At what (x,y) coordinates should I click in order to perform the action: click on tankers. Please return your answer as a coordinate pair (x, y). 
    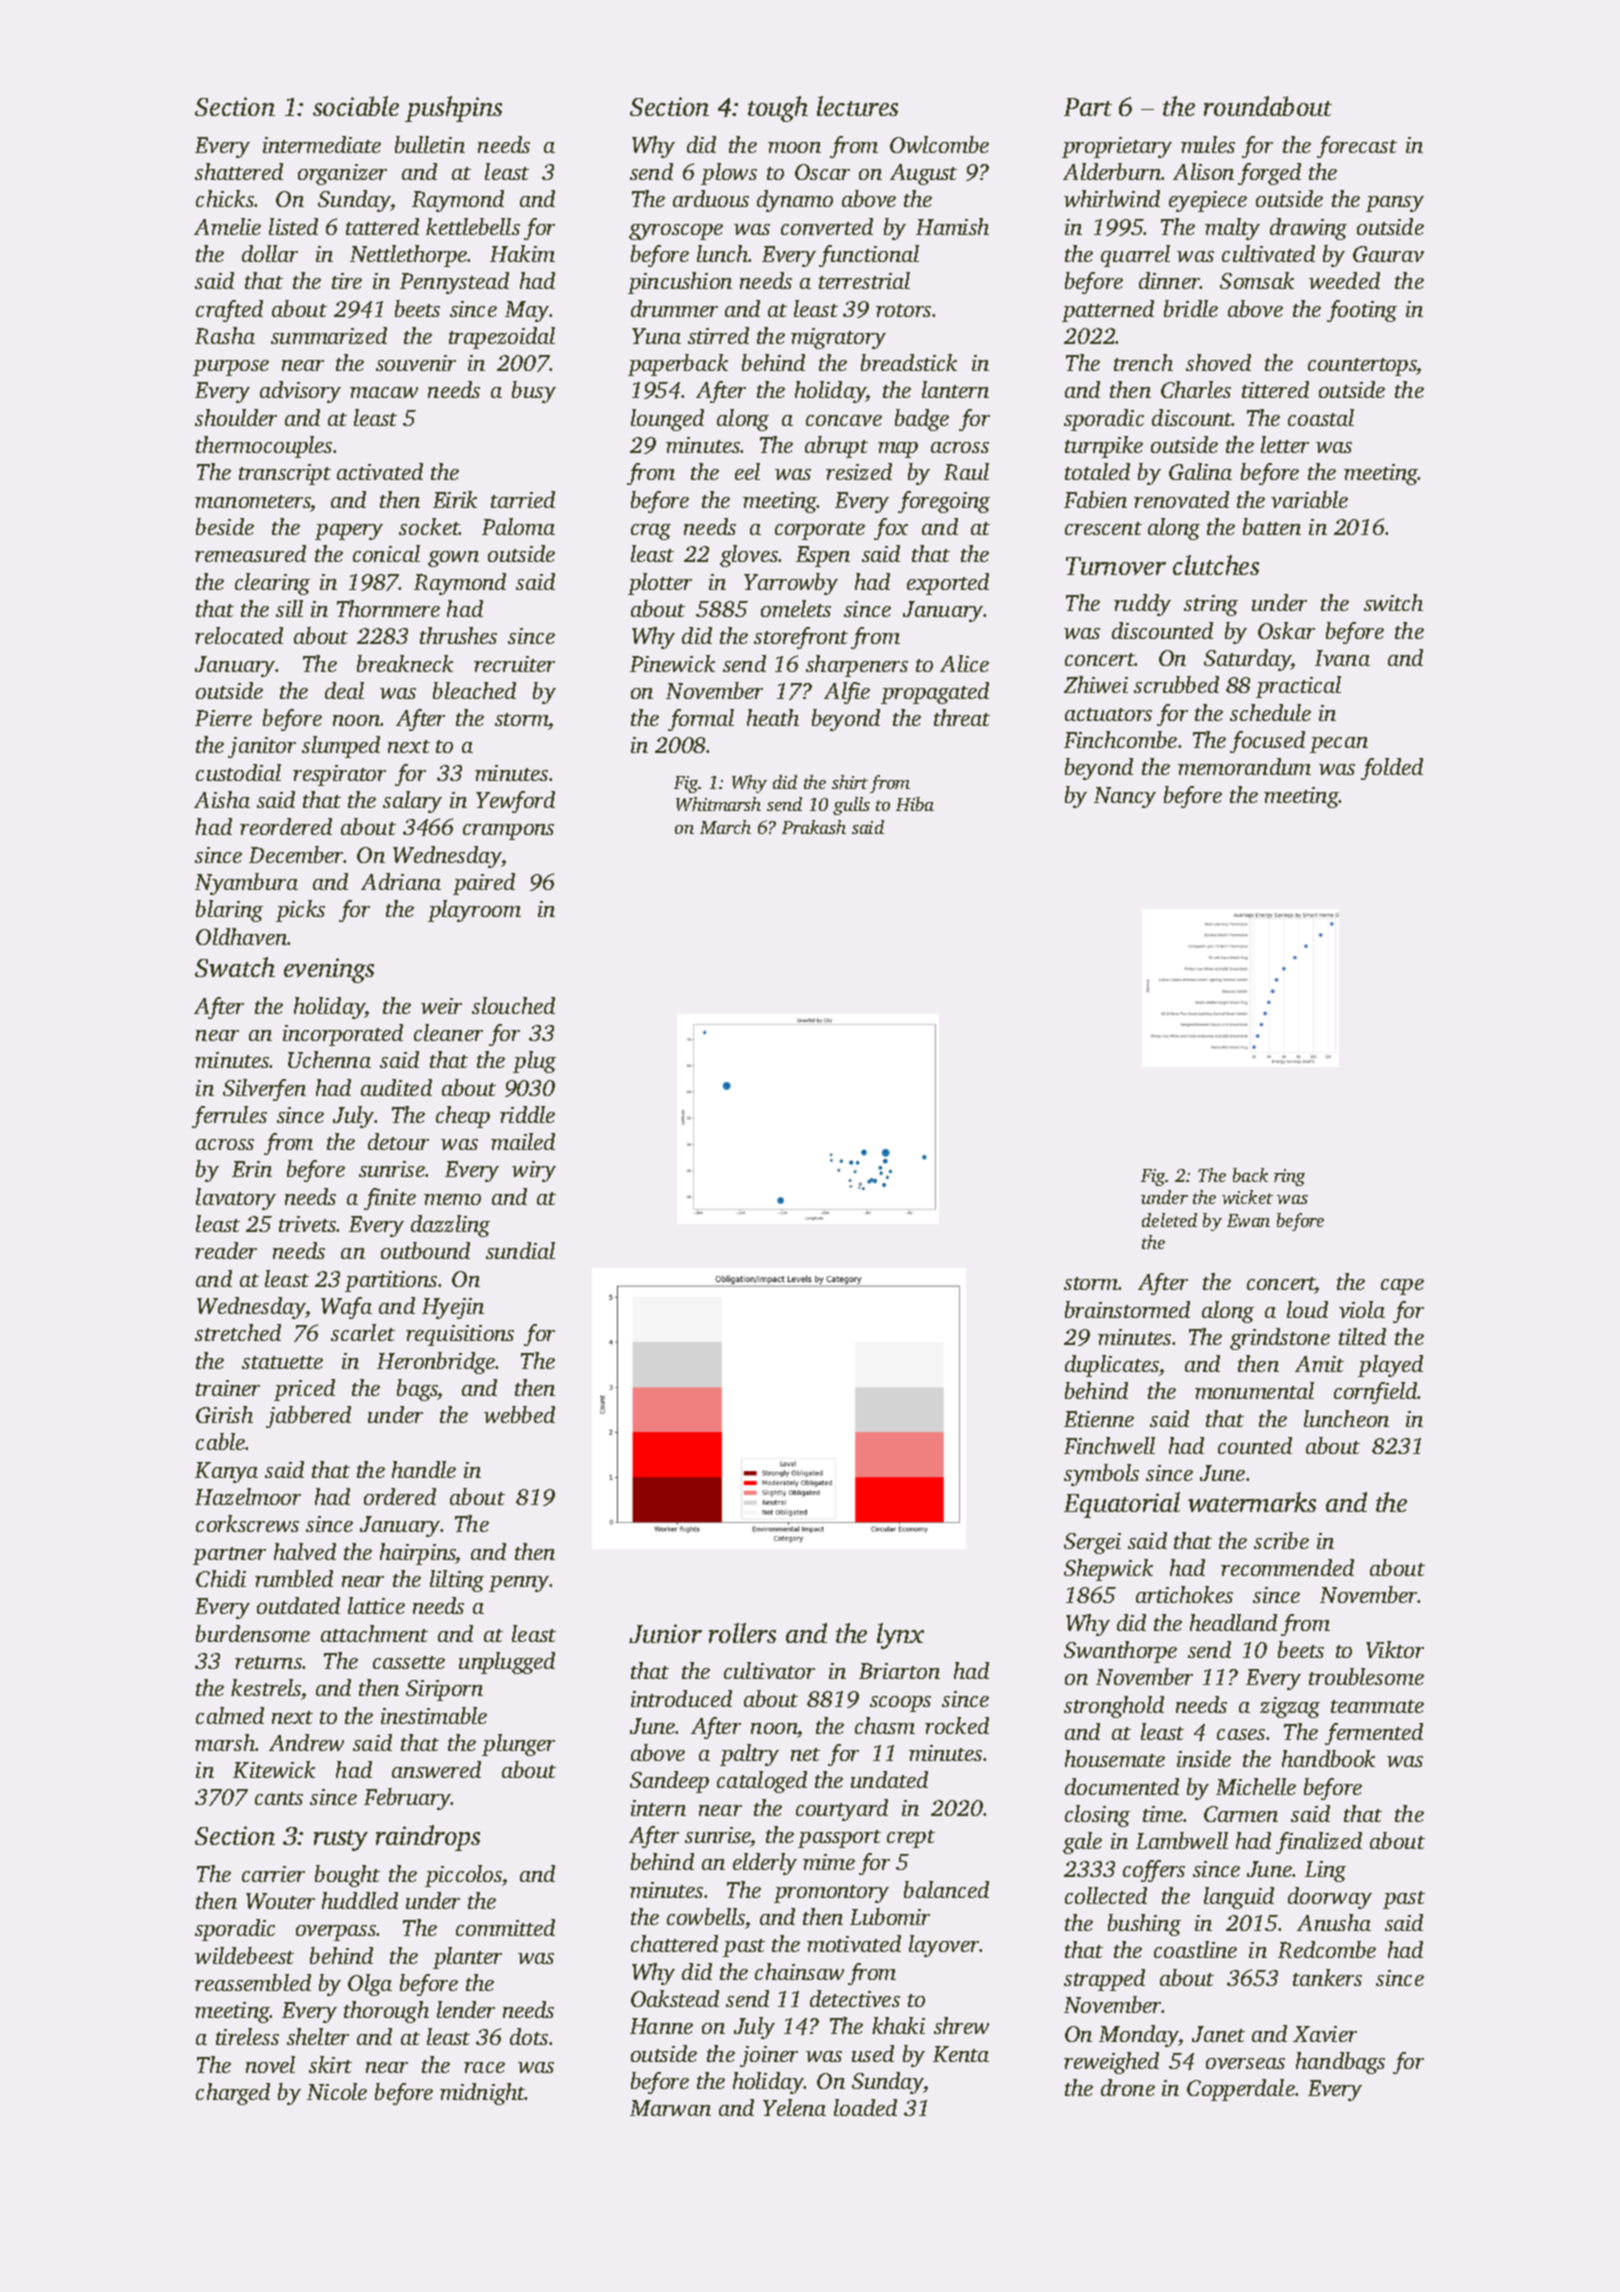
    Looking at the image, I should click on (1327, 1977).
